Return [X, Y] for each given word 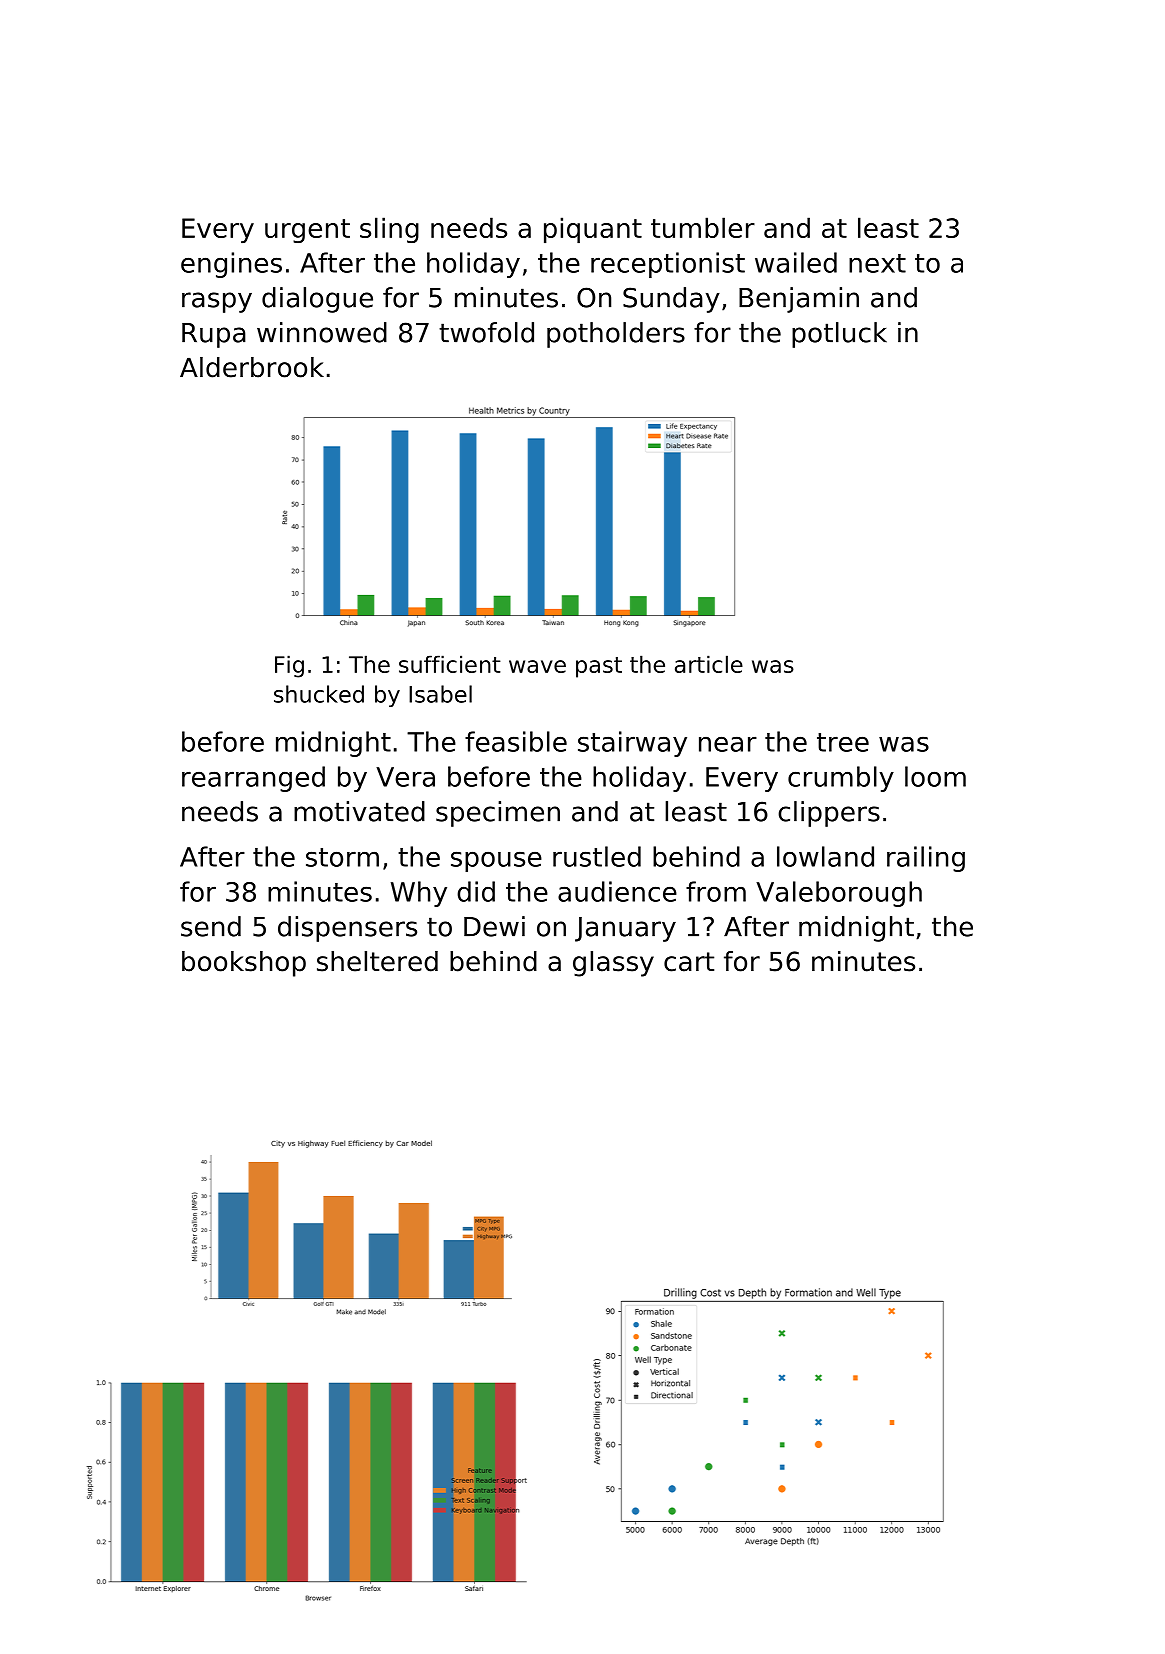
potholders [616, 335]
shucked [319, 694]
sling [389, 230]
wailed [796, 262]
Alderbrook [252, 367]
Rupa [214, 335]
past [599, 667]
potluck [839, 335]
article [709, 664]
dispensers [347, 929]
